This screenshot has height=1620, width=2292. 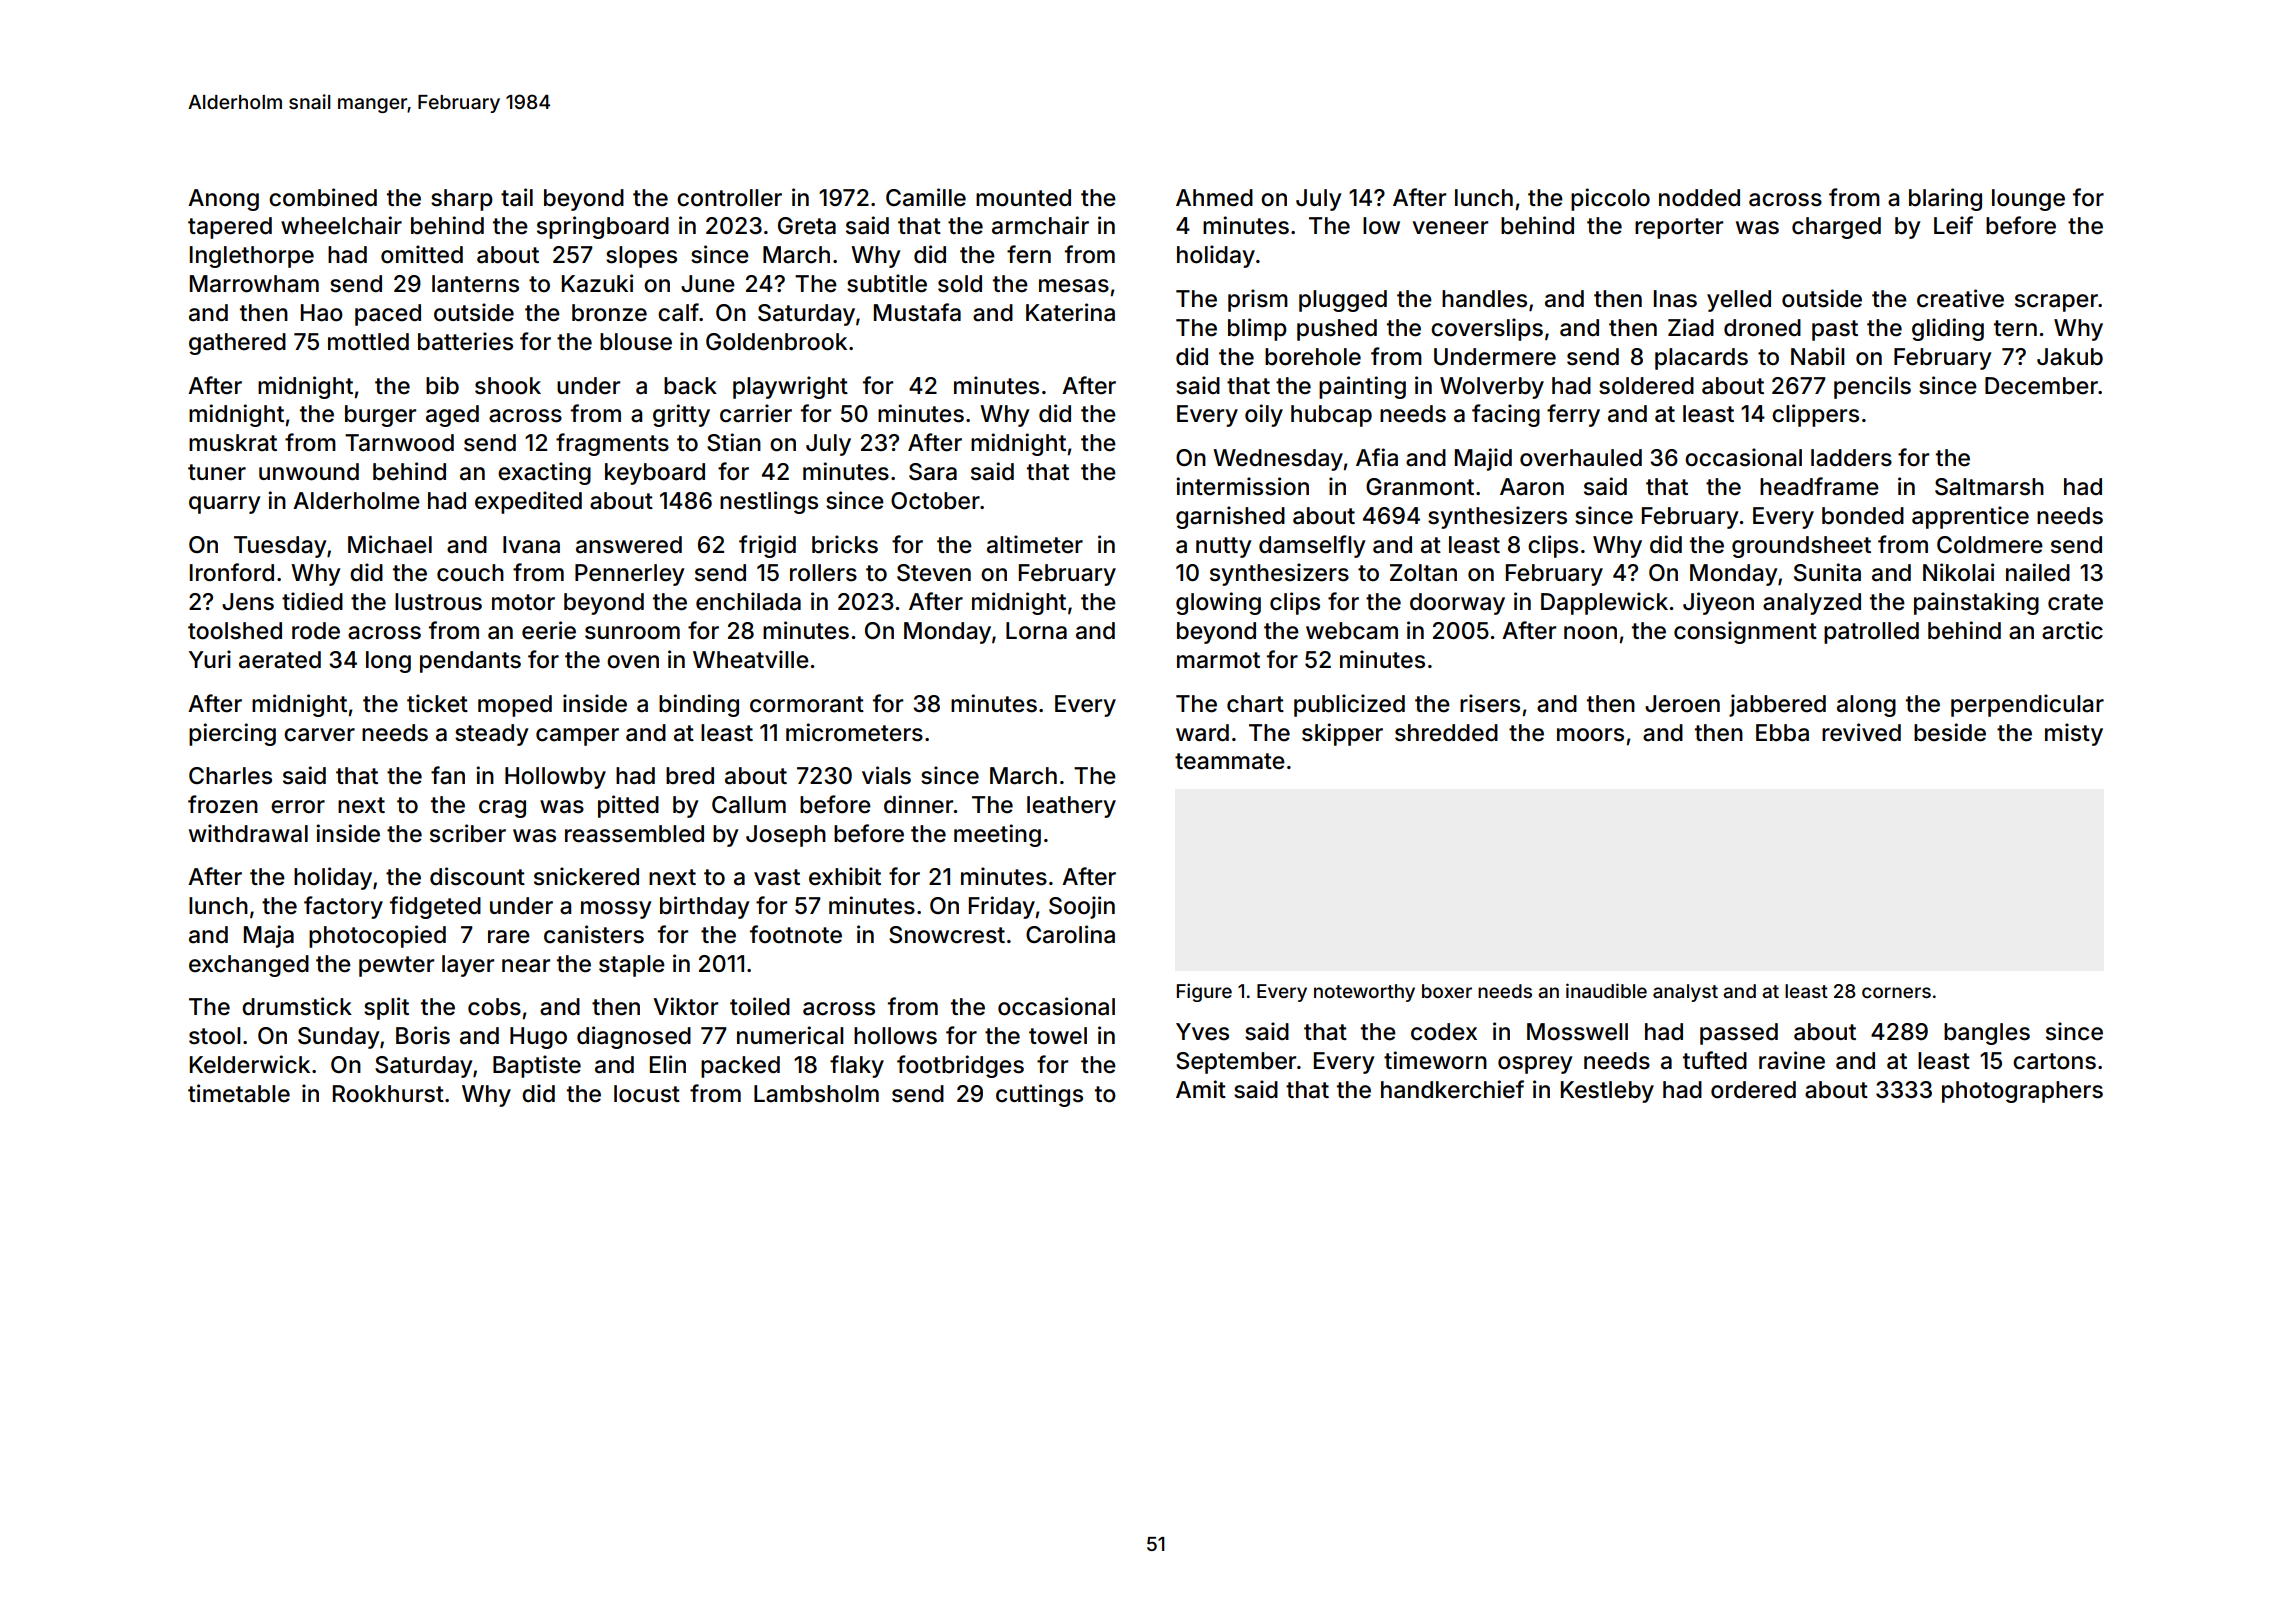 I want to click on Wheatville, so click(x=751, y=659).
